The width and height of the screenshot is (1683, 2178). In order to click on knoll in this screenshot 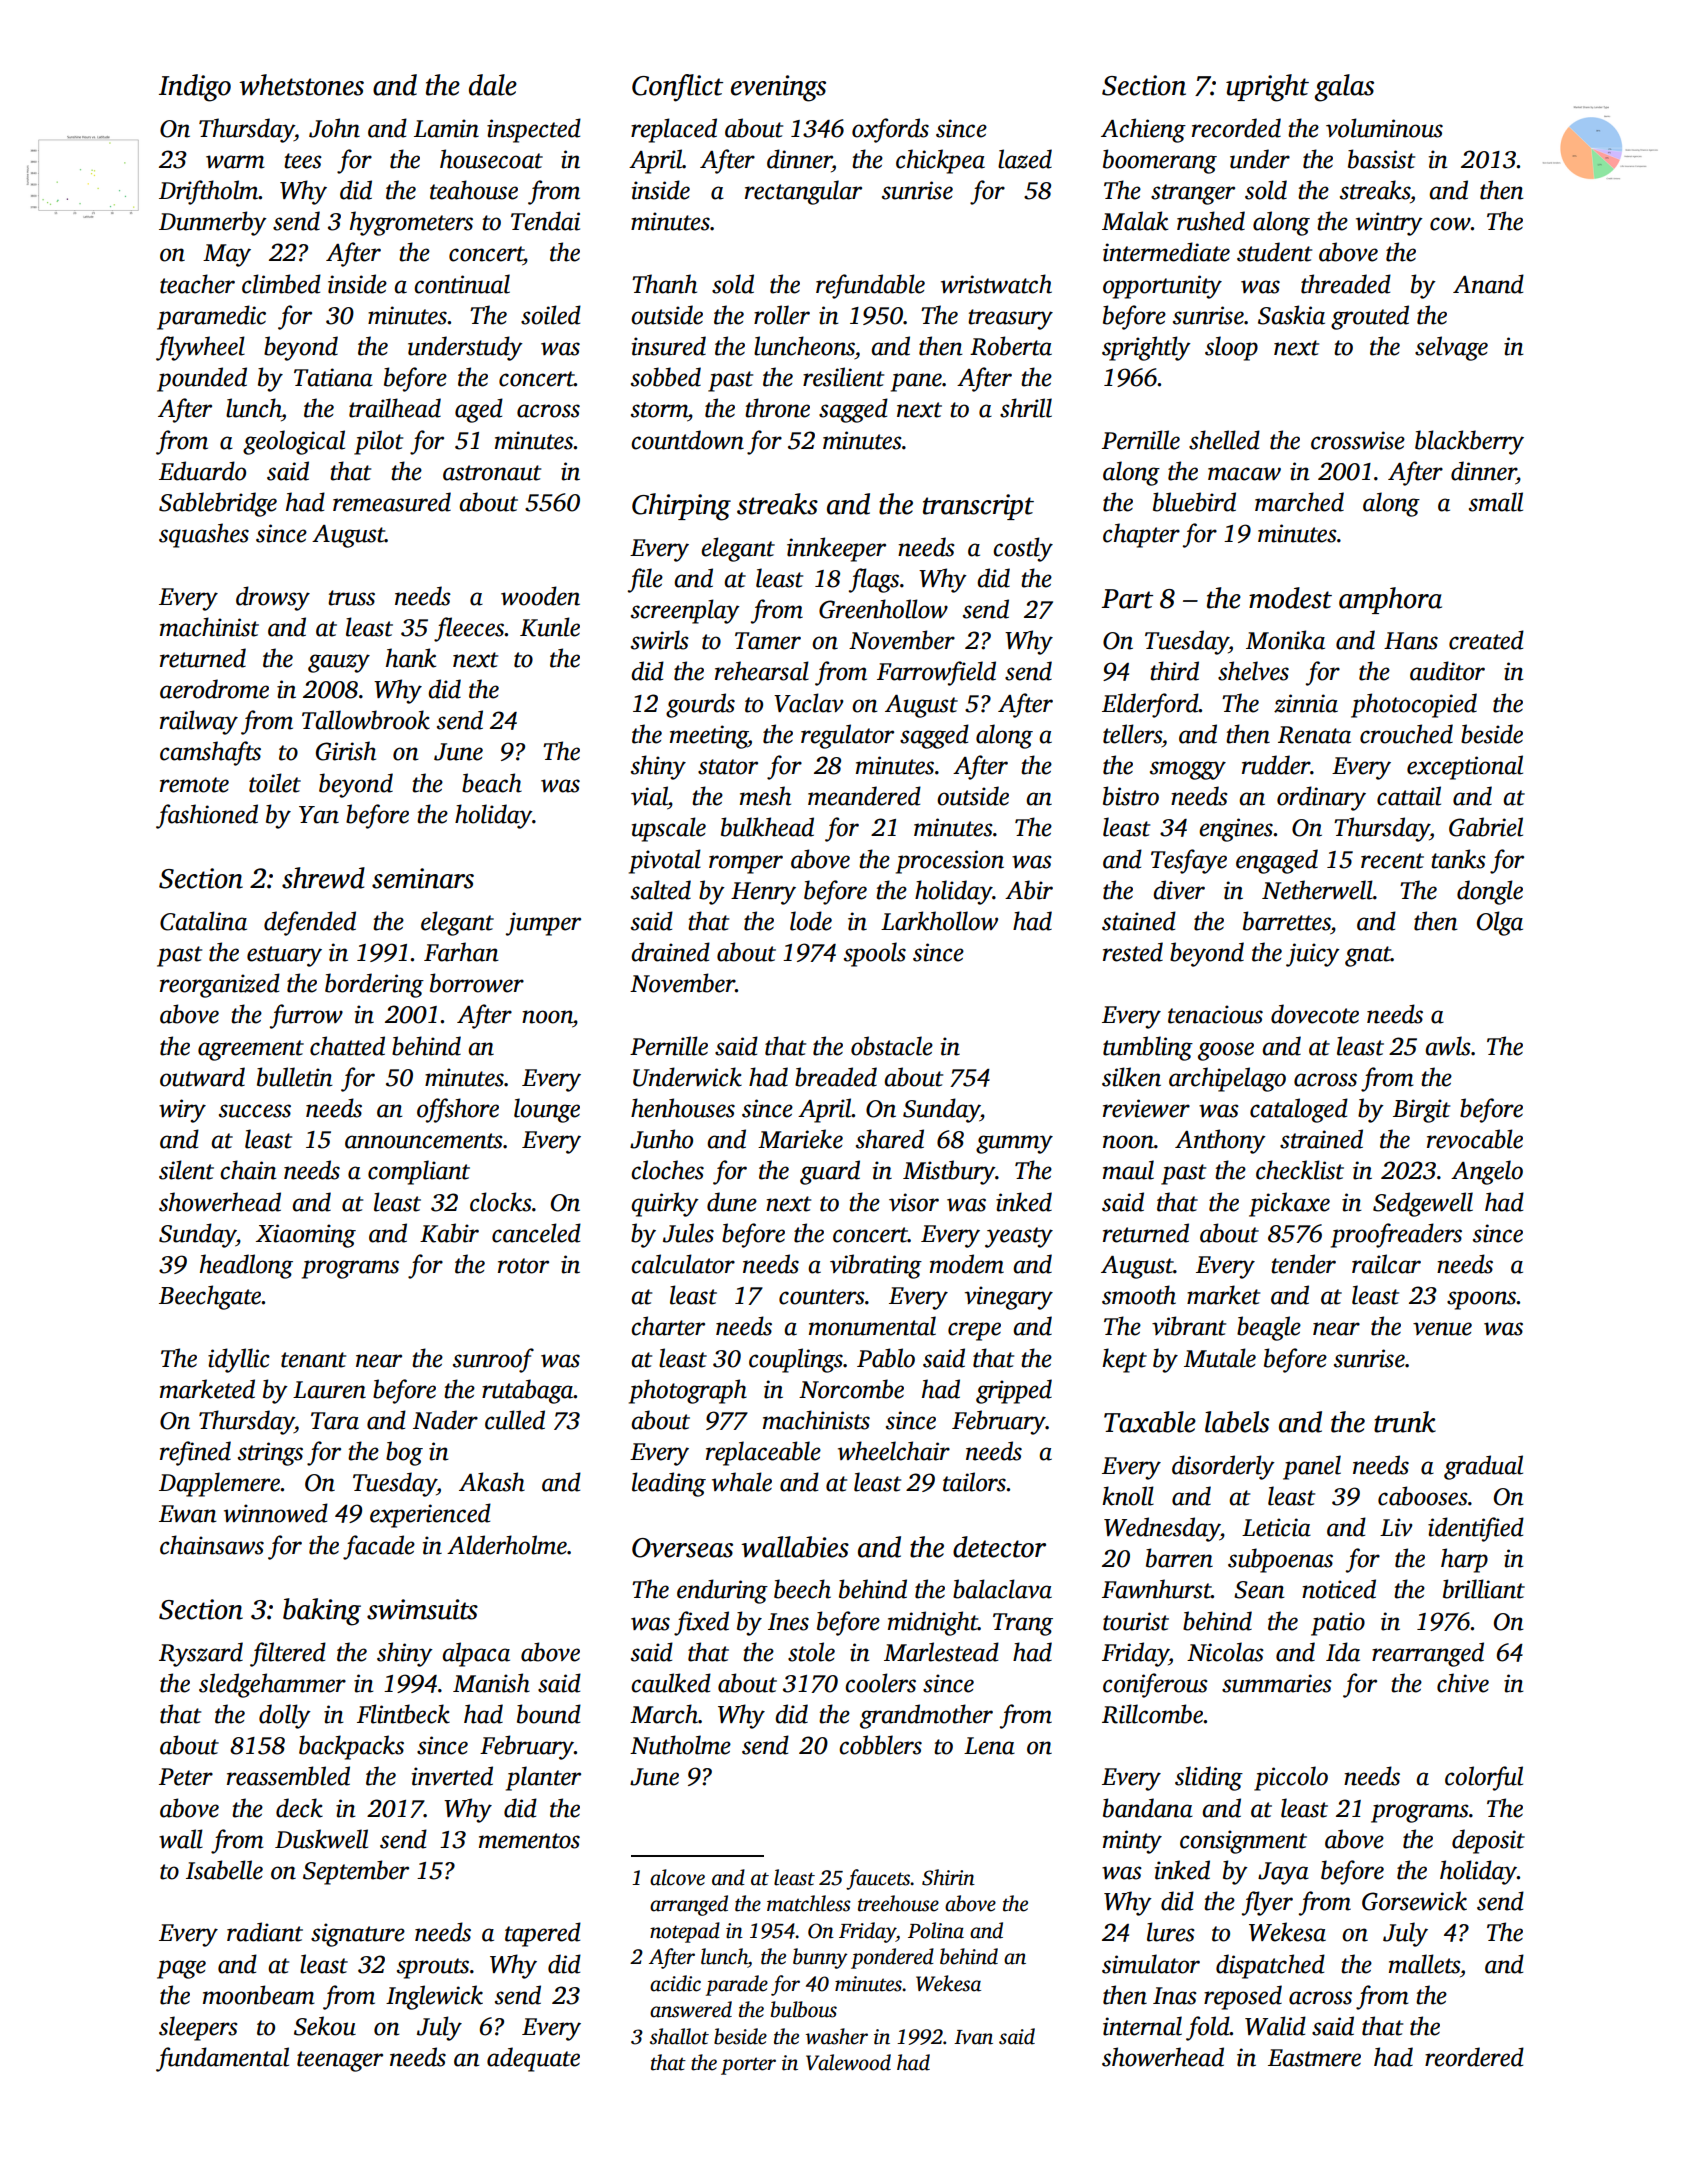, I will do `click(1128, 1496)`.
